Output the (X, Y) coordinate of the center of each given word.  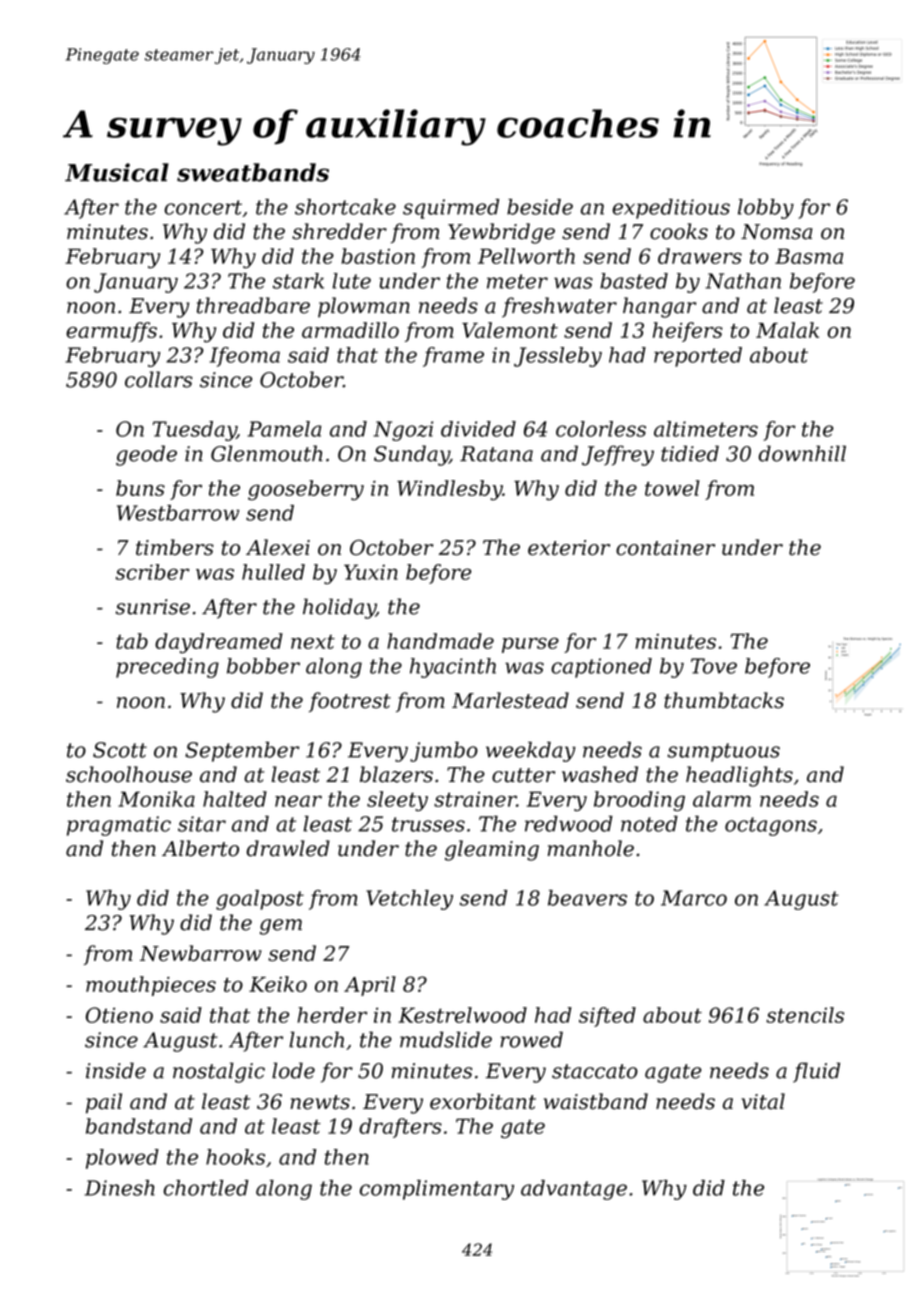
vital (763, 1101)
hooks (235, 1157)
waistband (596, 1101)
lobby (766, 209)
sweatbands (253, 172)
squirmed (451, 209)
